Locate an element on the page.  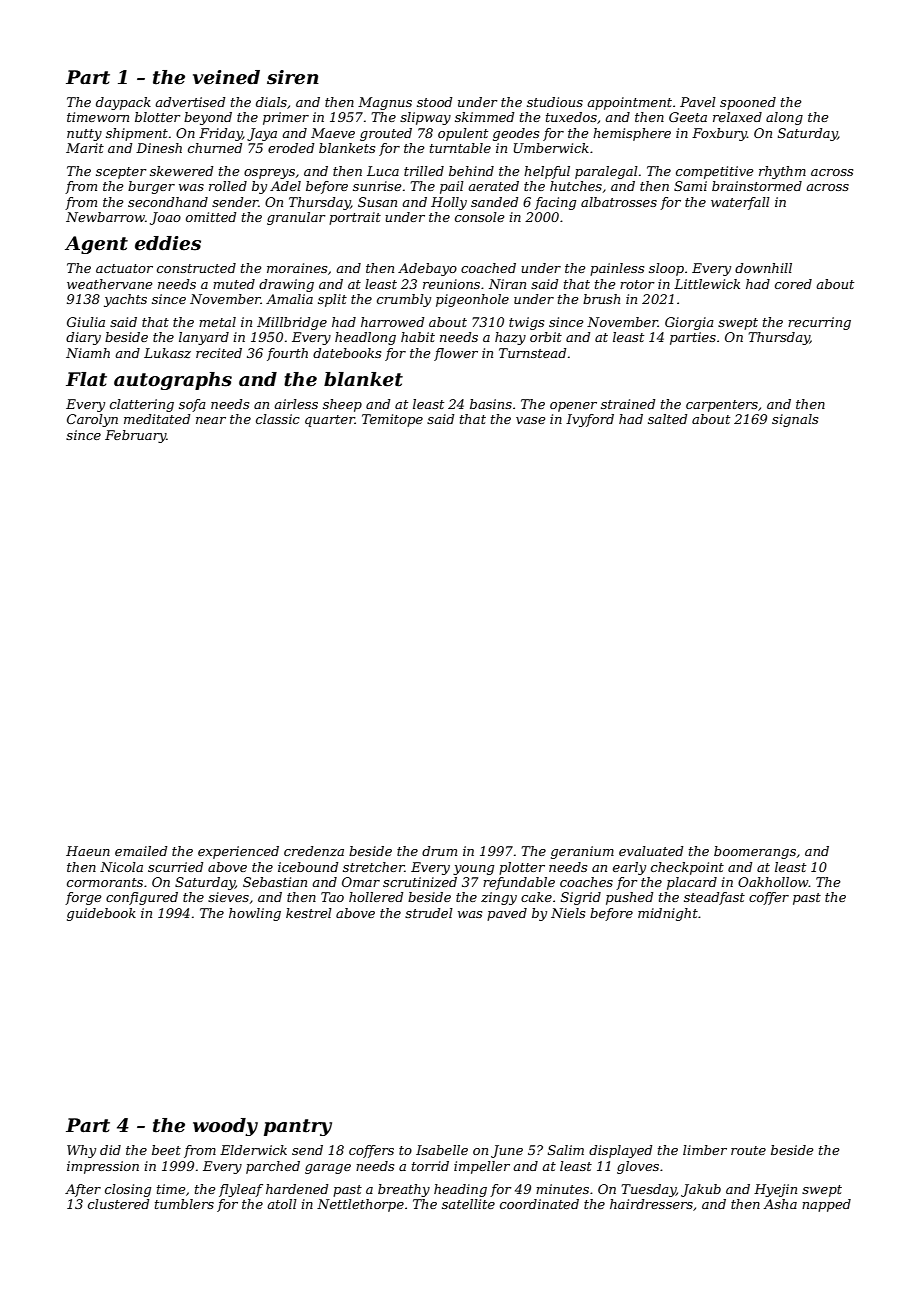
daypack is located at coordinates (123, 103).
